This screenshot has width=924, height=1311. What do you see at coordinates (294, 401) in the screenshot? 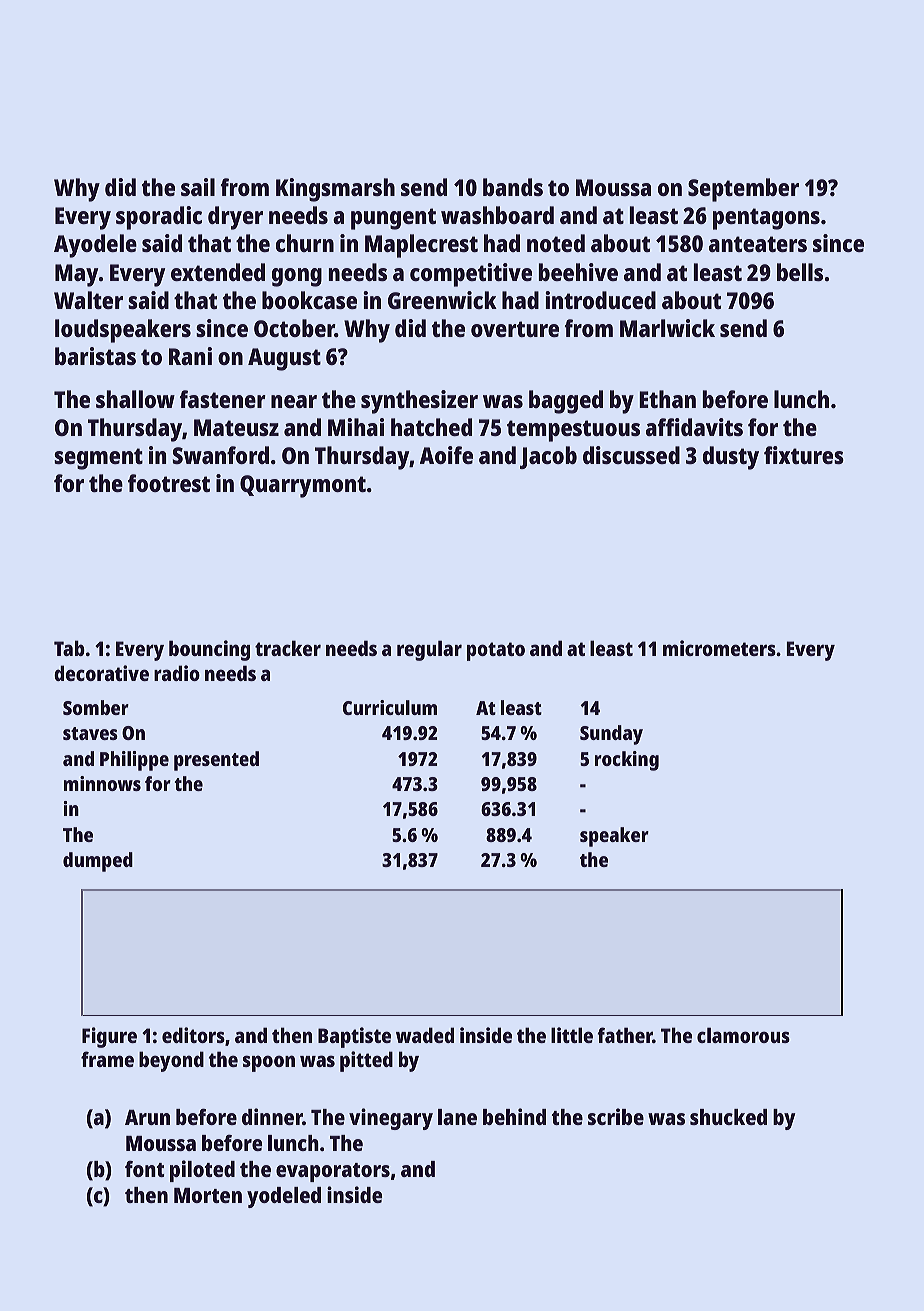
I see `near` at bounding box center [294, 401].
